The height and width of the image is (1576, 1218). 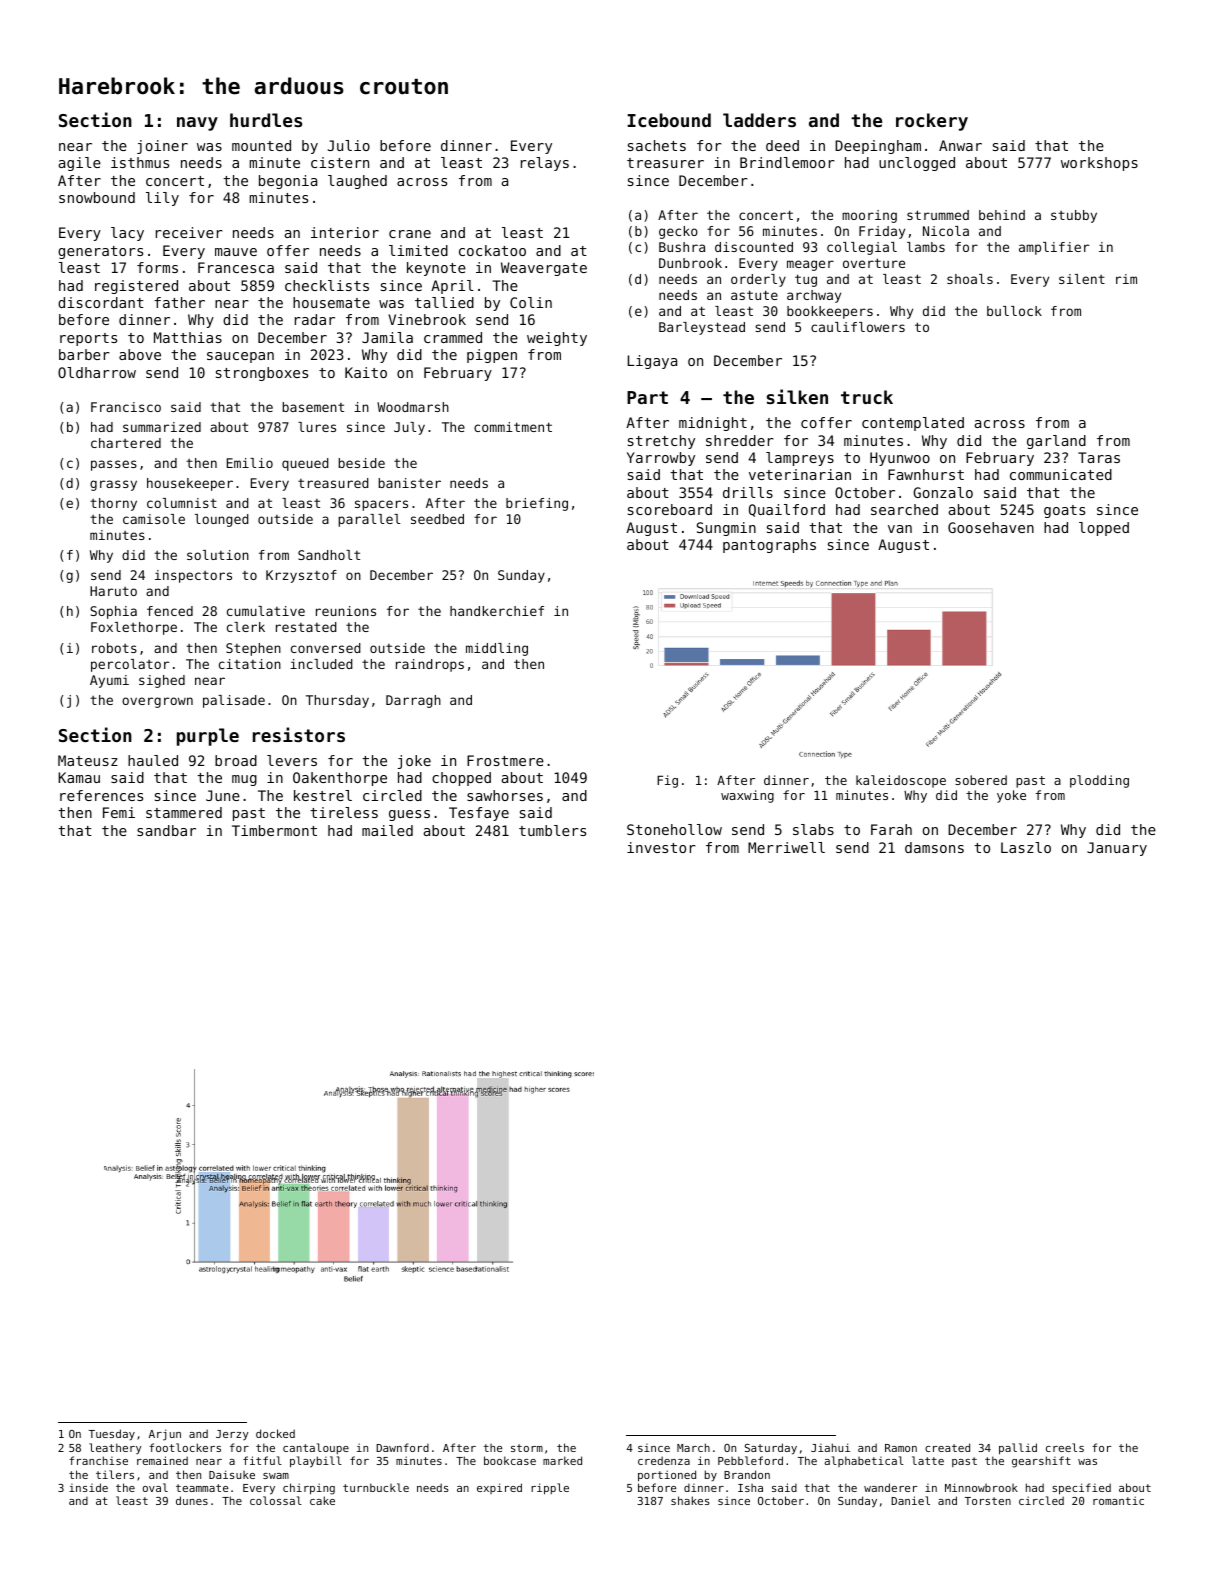 What do you see at coordinates (934, 847) in the image?
I see `damsons` at bounding box center [934, 847].
